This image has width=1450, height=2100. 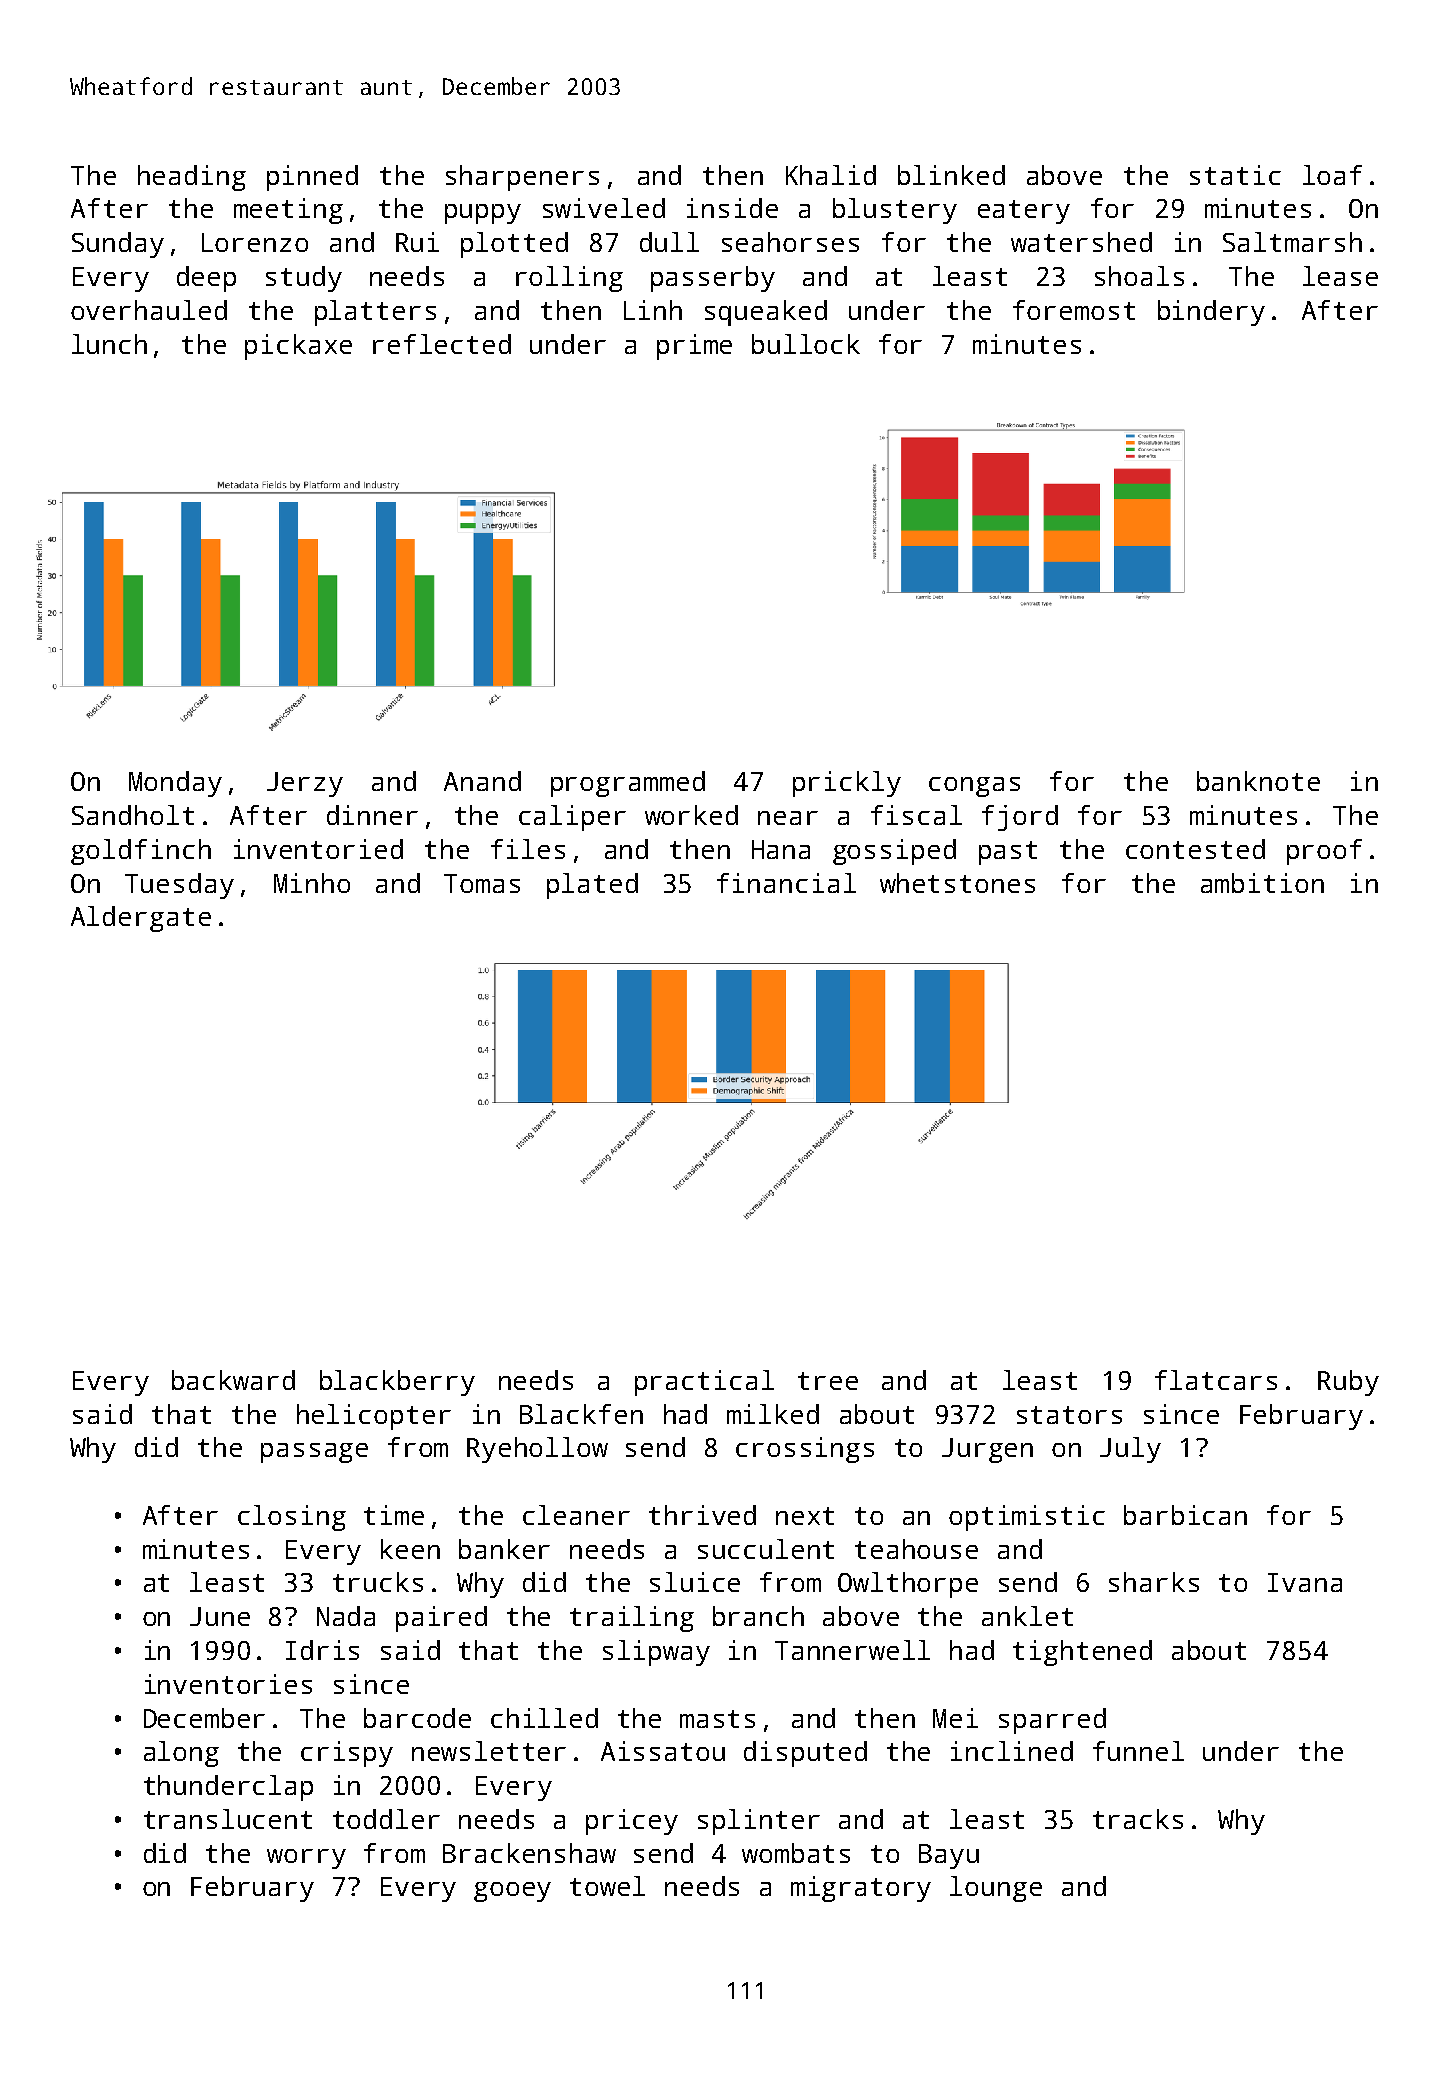 I want to click on Khalid, so click(x=831, y=175).
